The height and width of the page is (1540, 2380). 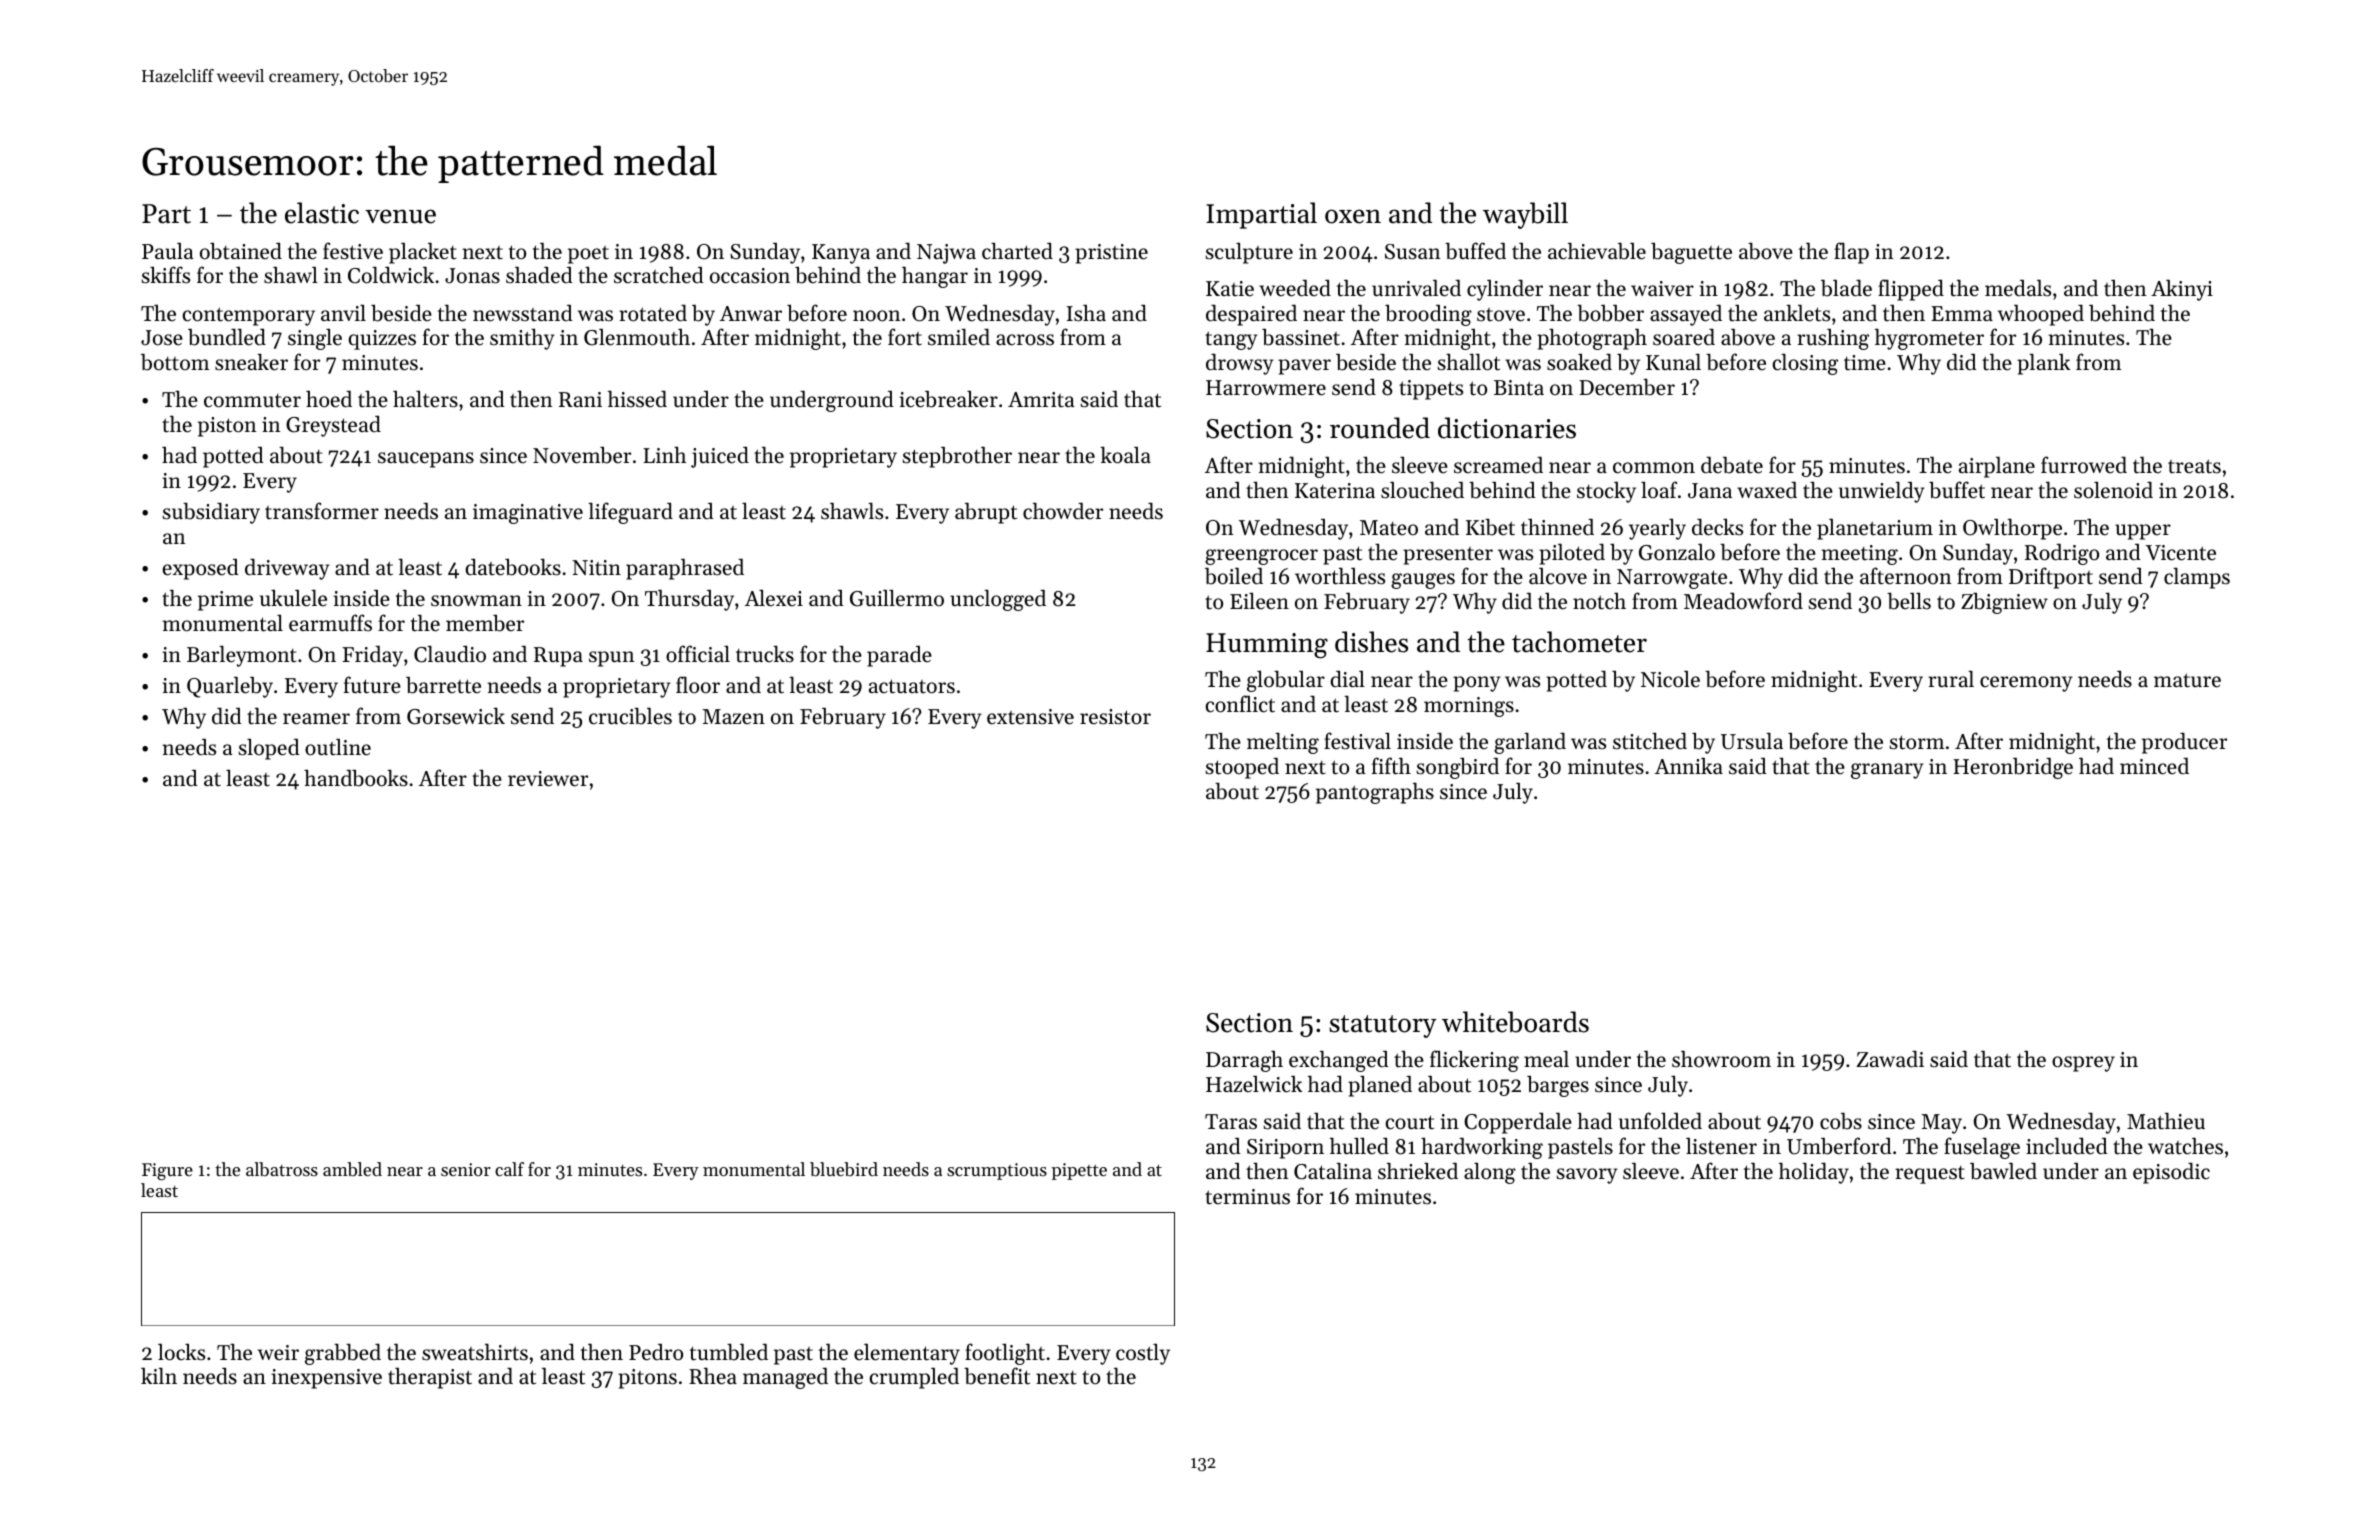 What do you see at coordinates (1909, 601) in the page?
I see `bells` at bounding box center [1909, 601].
